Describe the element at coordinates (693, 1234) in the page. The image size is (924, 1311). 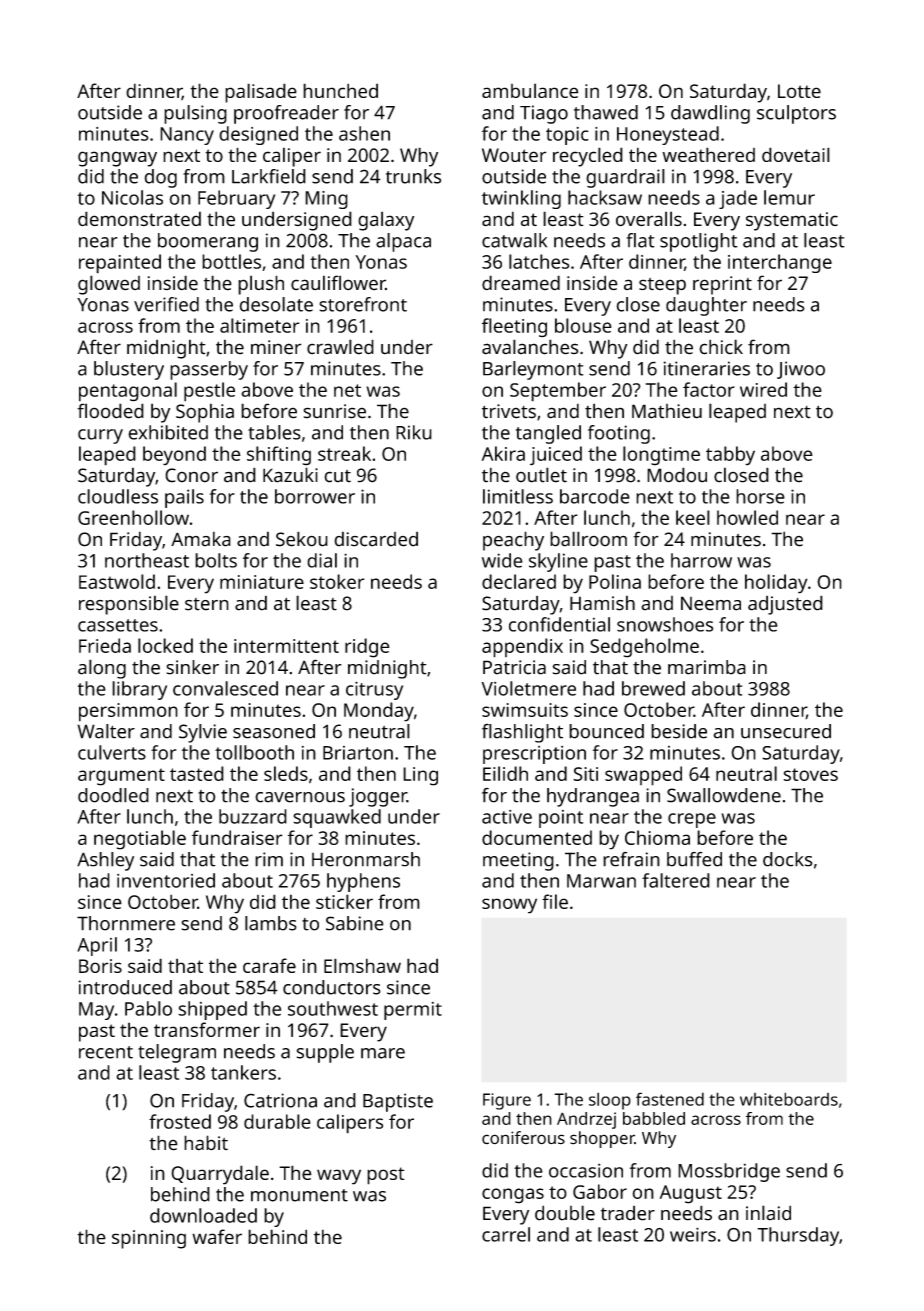
I see `weirs` at that location.
